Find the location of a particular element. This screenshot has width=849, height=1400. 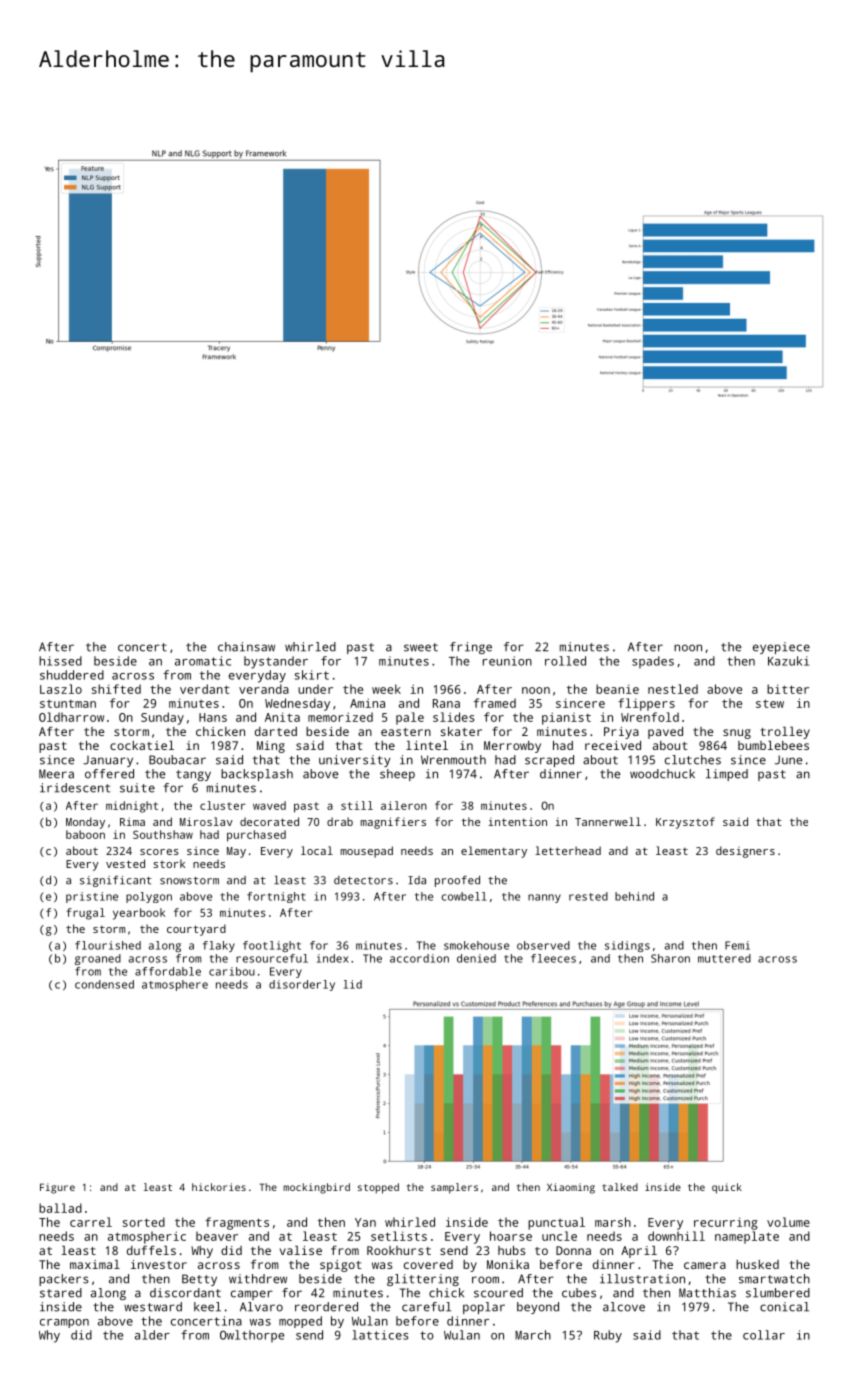

groaned is located at coordinates (98, 959).
